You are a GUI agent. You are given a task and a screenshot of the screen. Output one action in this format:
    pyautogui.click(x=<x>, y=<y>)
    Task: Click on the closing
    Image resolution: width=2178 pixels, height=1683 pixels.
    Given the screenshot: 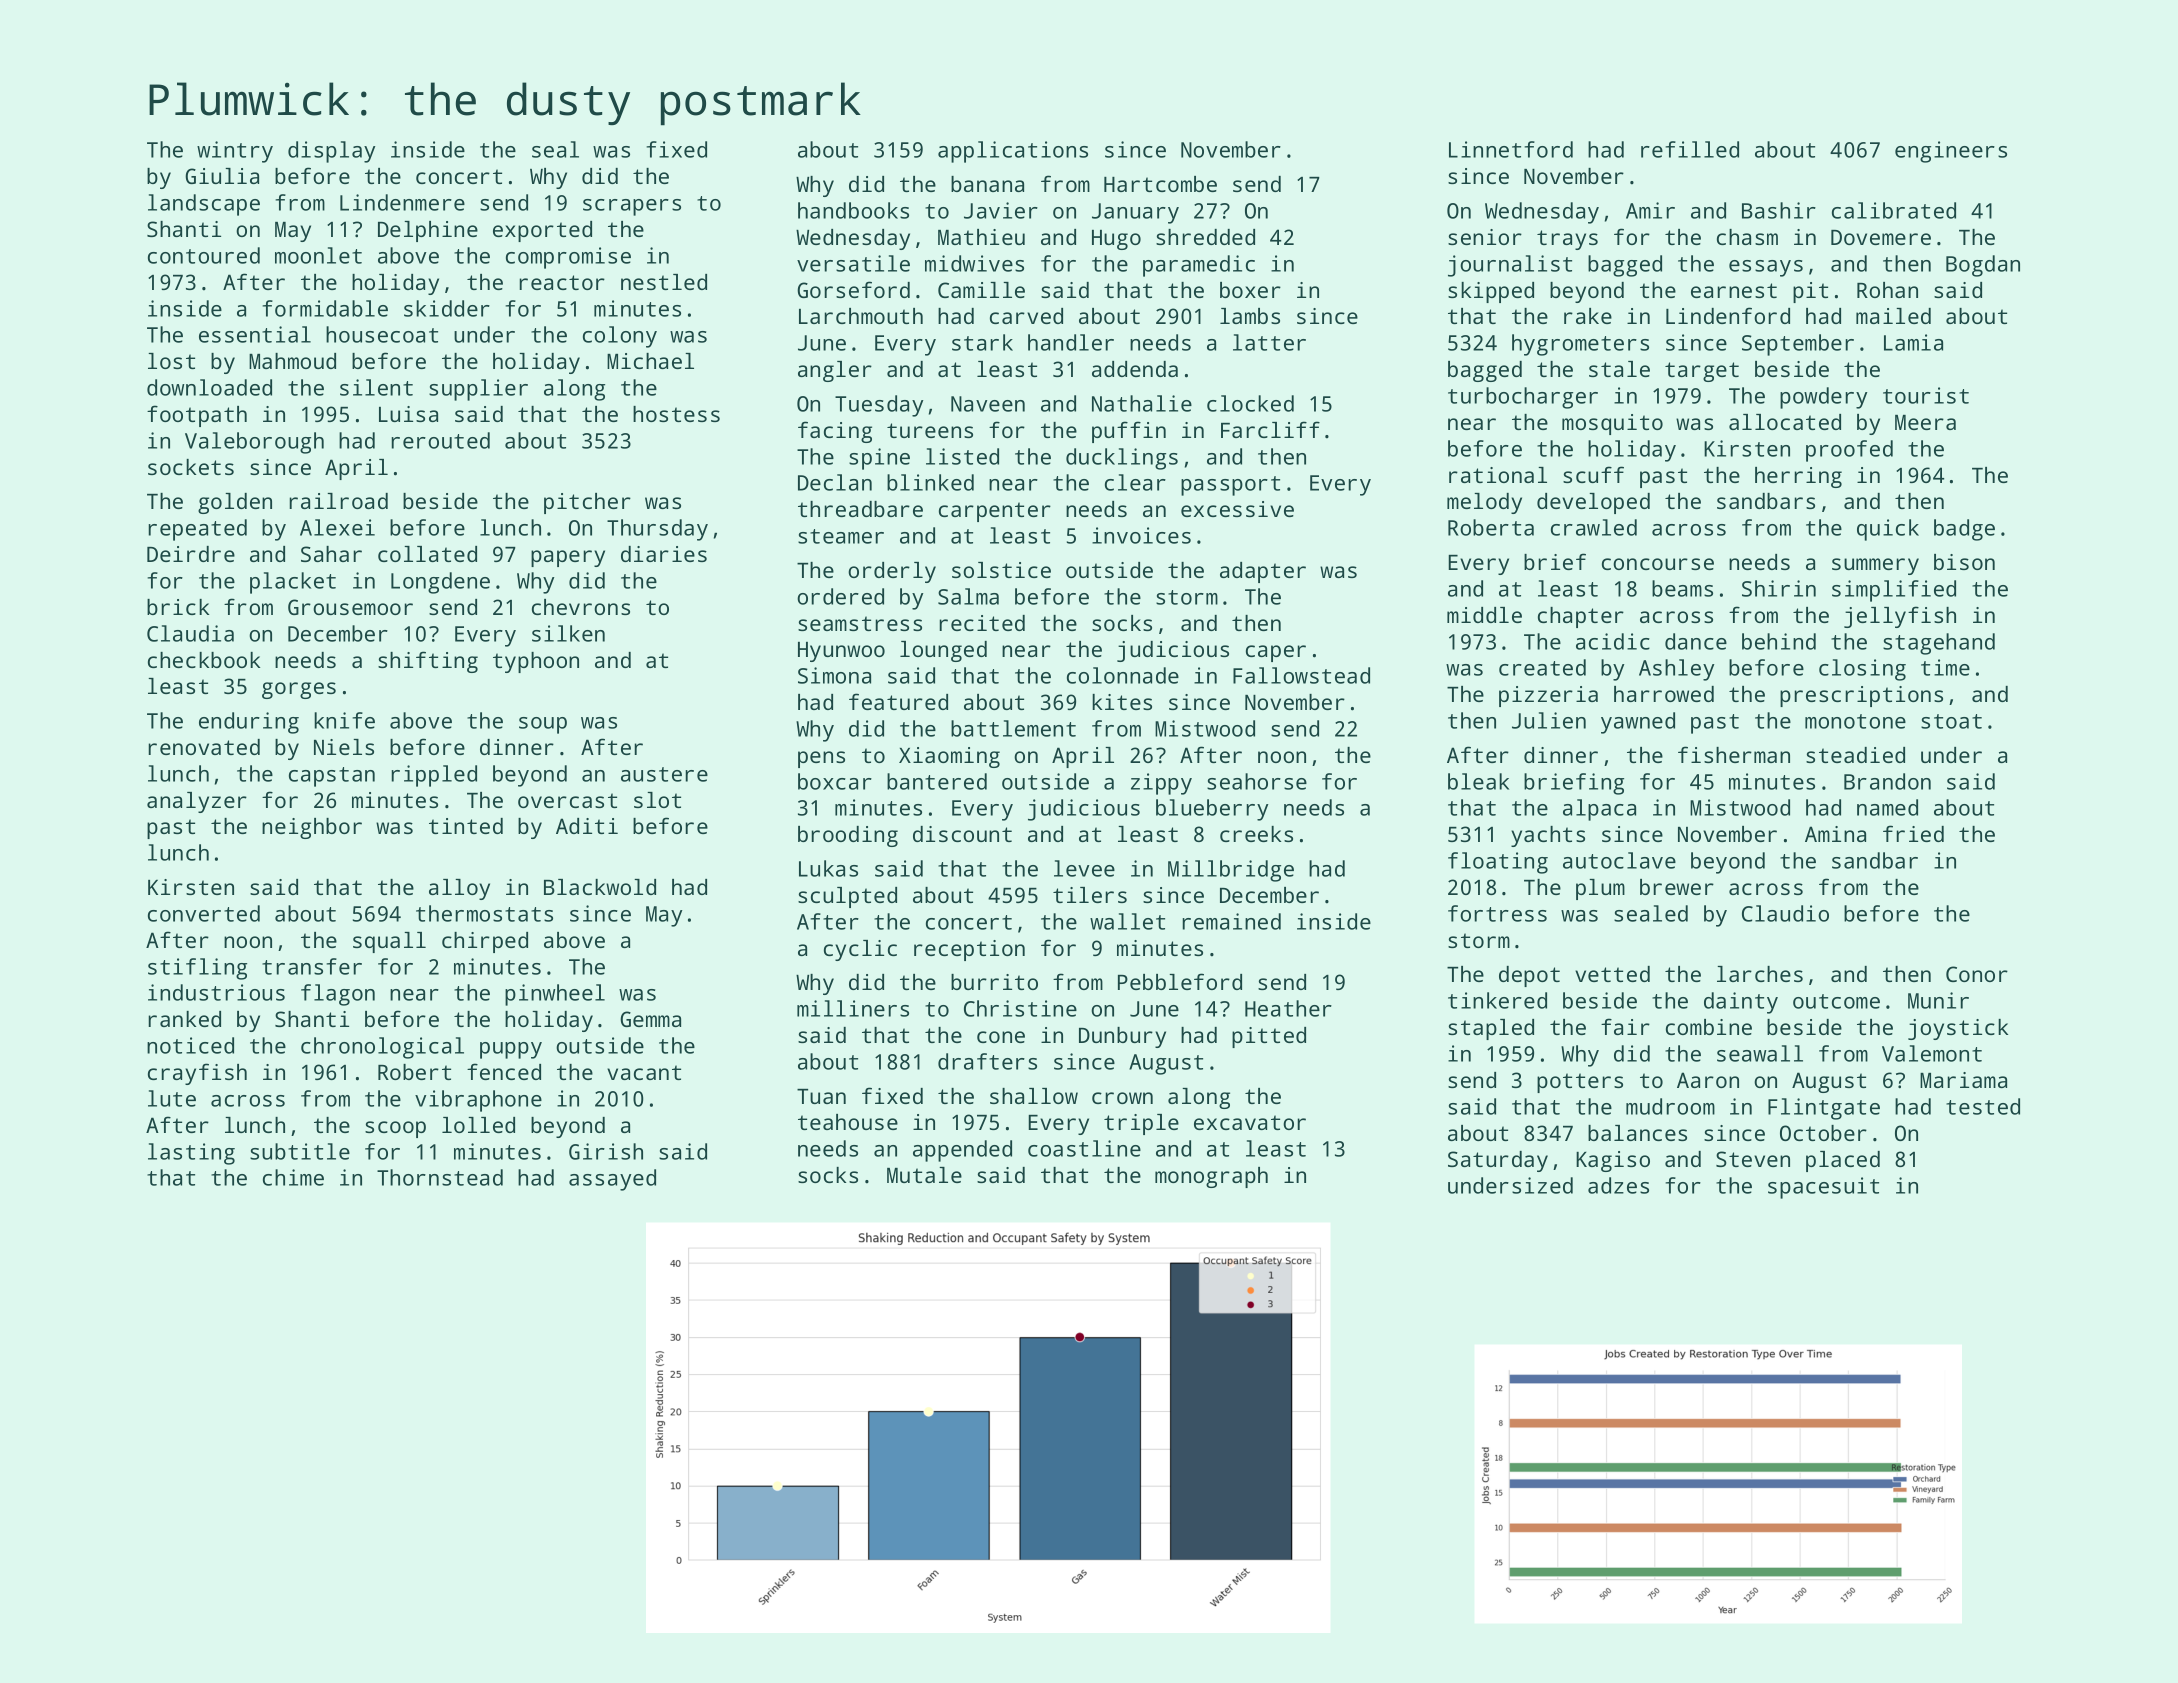 What is the action you would take?
    pyautogui.click(x=1862, y=670)
